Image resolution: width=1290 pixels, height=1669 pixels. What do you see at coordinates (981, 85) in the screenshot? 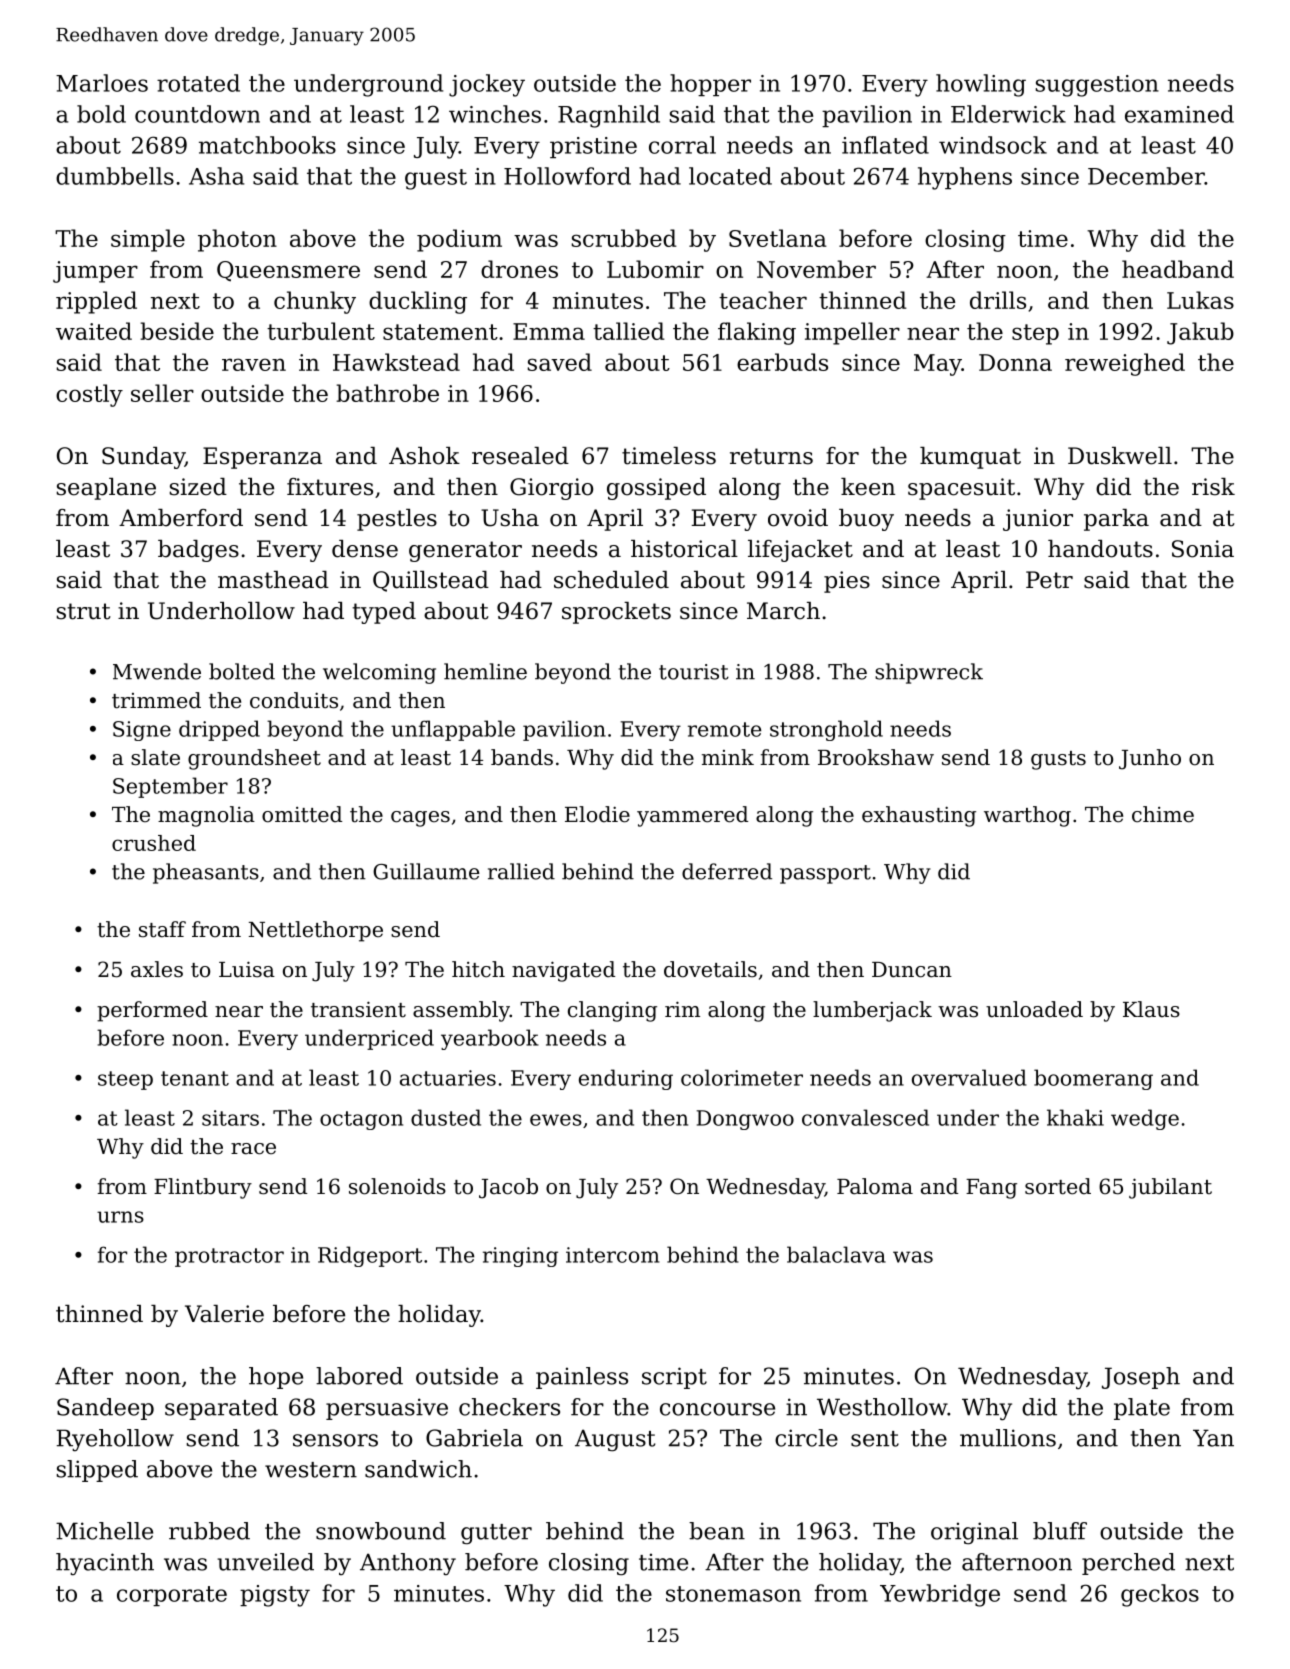
I see `howling` at bounding box center [981, 85].
